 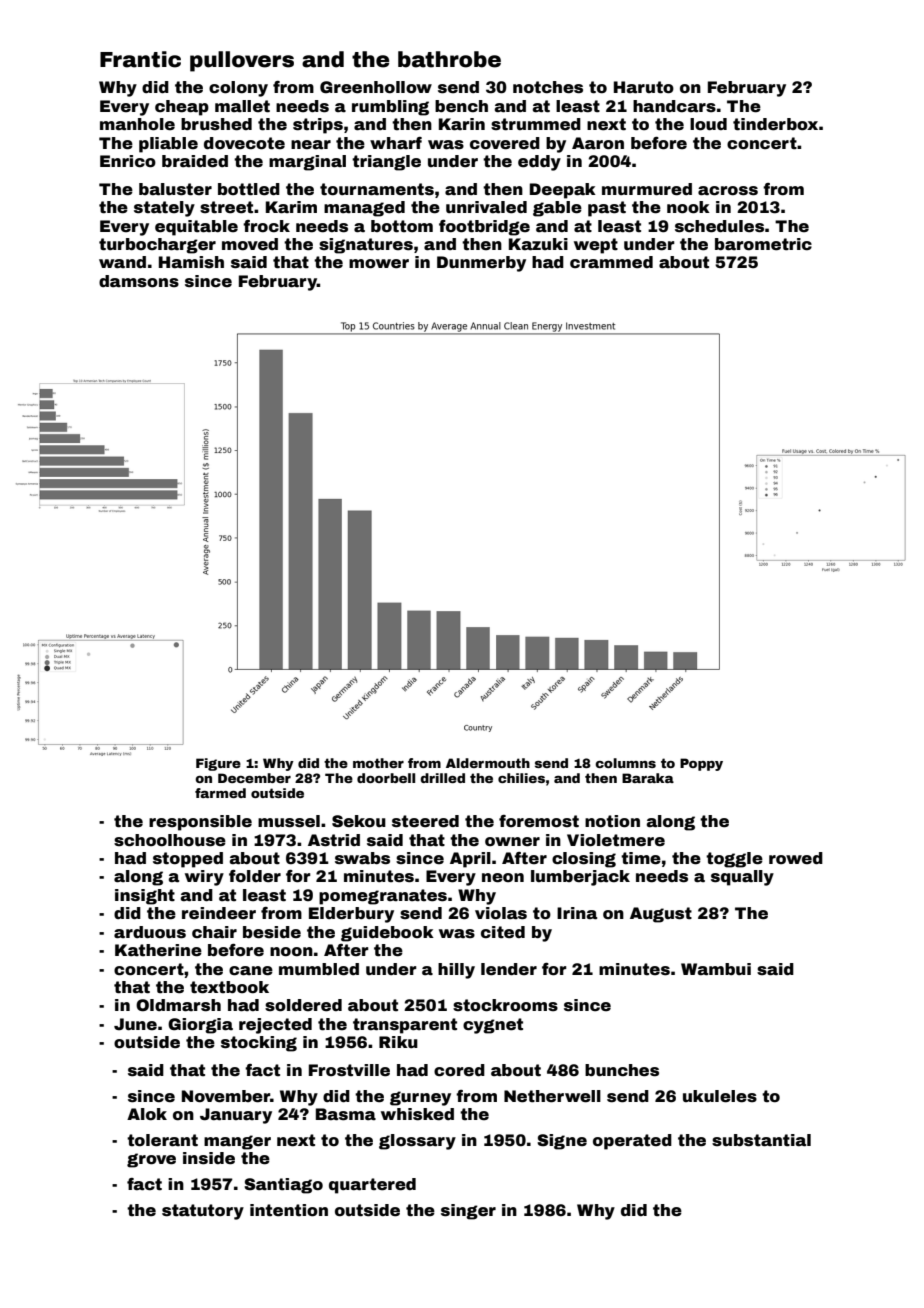 I want to click on Wambui, so click(x=716, y=969).
